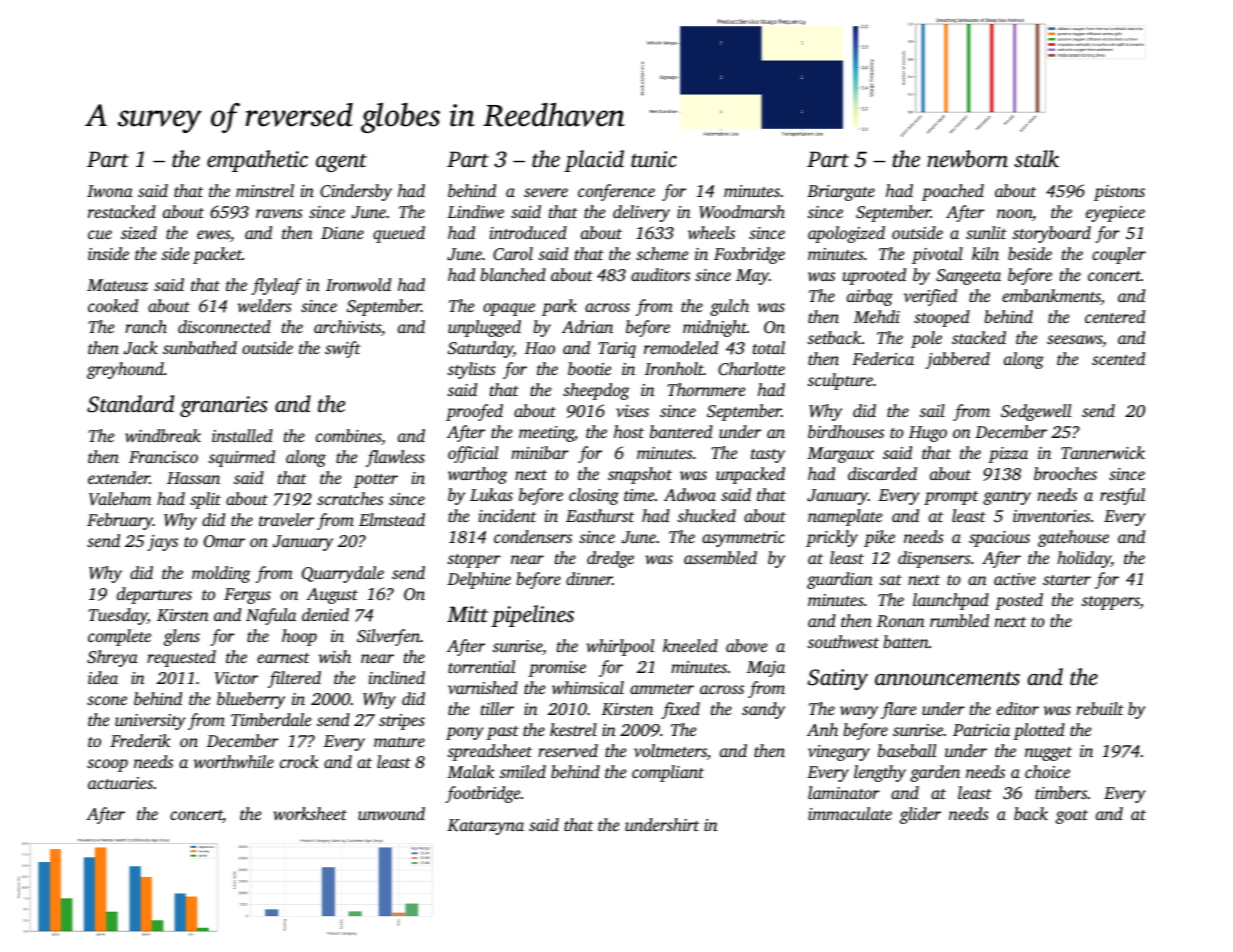 The width and height of the screenshot is (1233, 952). I want to click on mature, so click(399, 742).
